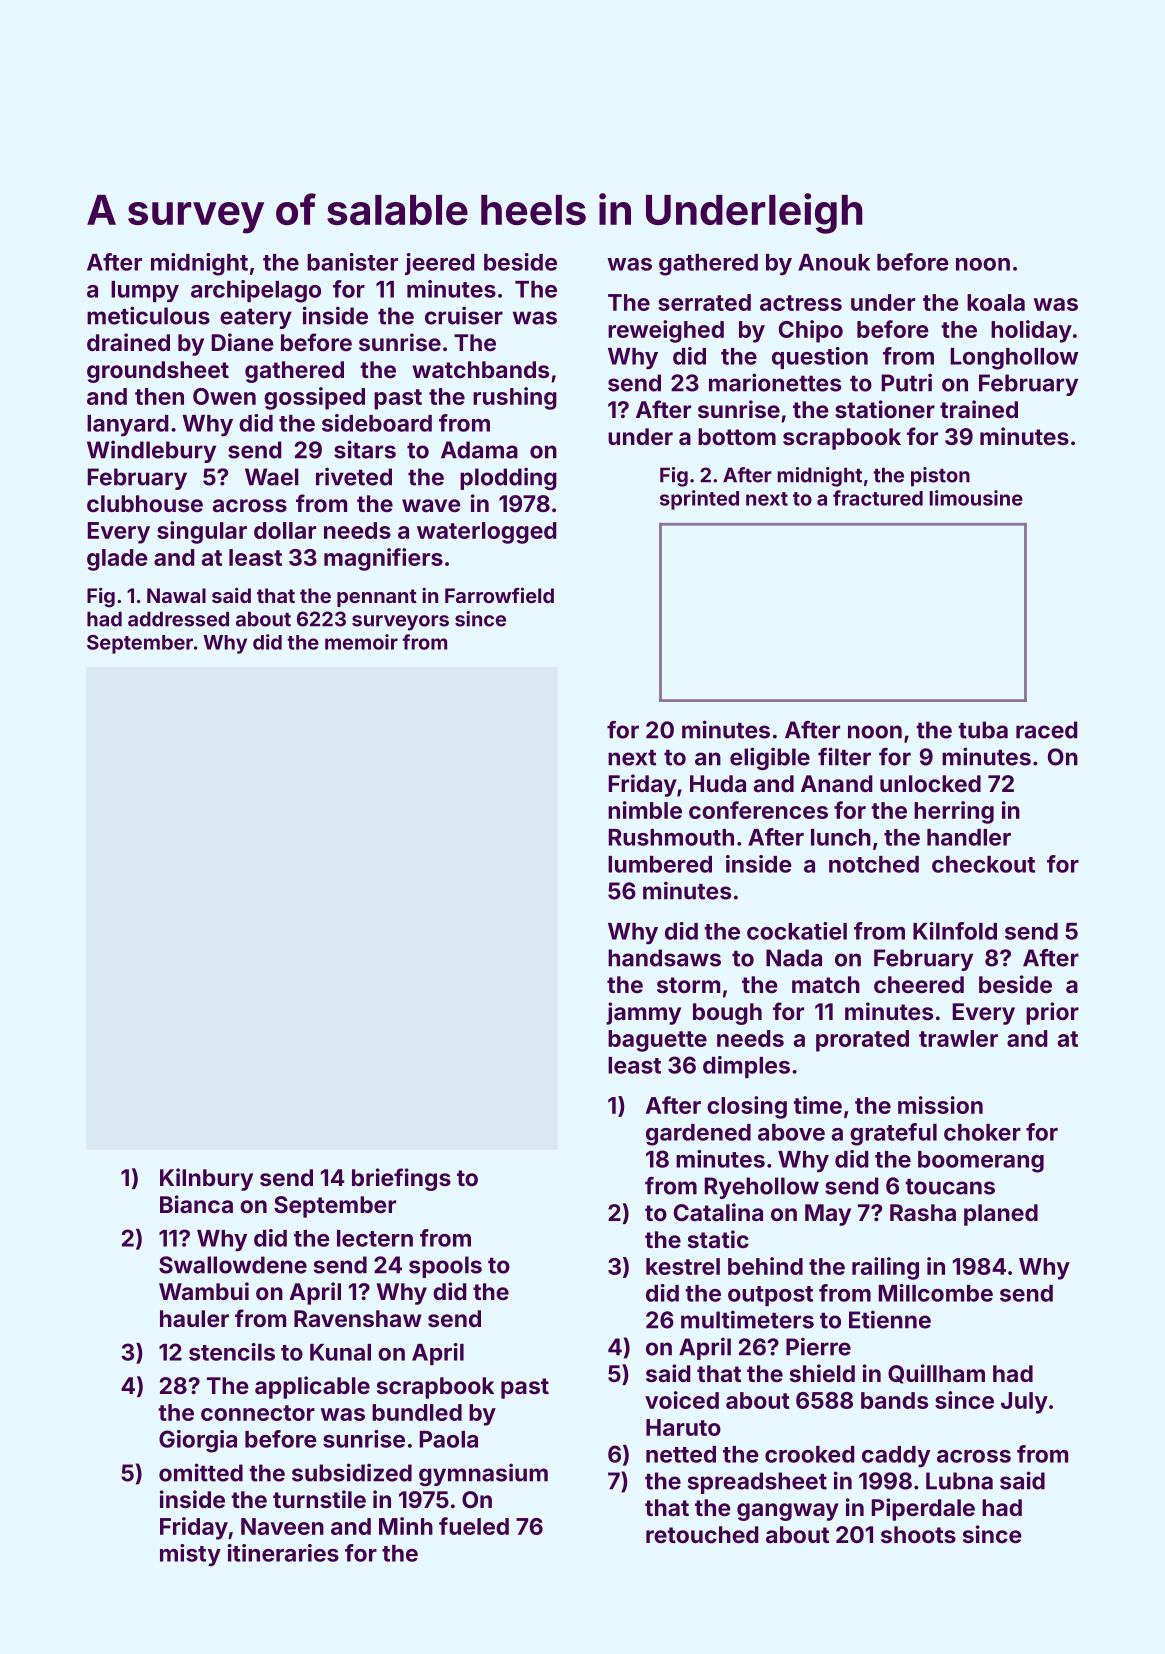 This page has height=1654, width=1165. Describe the element at coordinates (704, 302) in the page. I see `serrated` at that location.
